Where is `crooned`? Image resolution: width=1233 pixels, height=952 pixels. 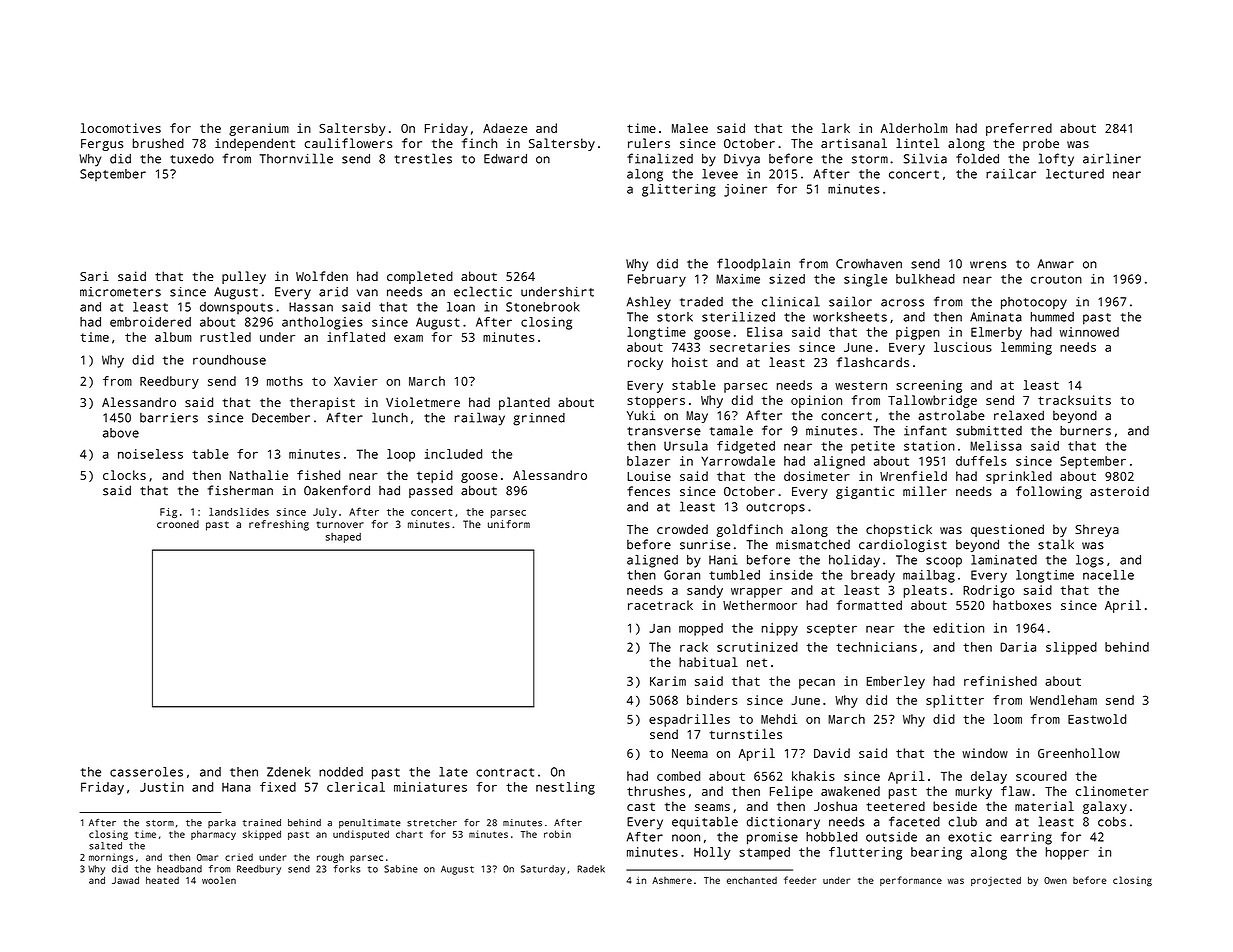
crooned is located at coordinates (178, 524).
